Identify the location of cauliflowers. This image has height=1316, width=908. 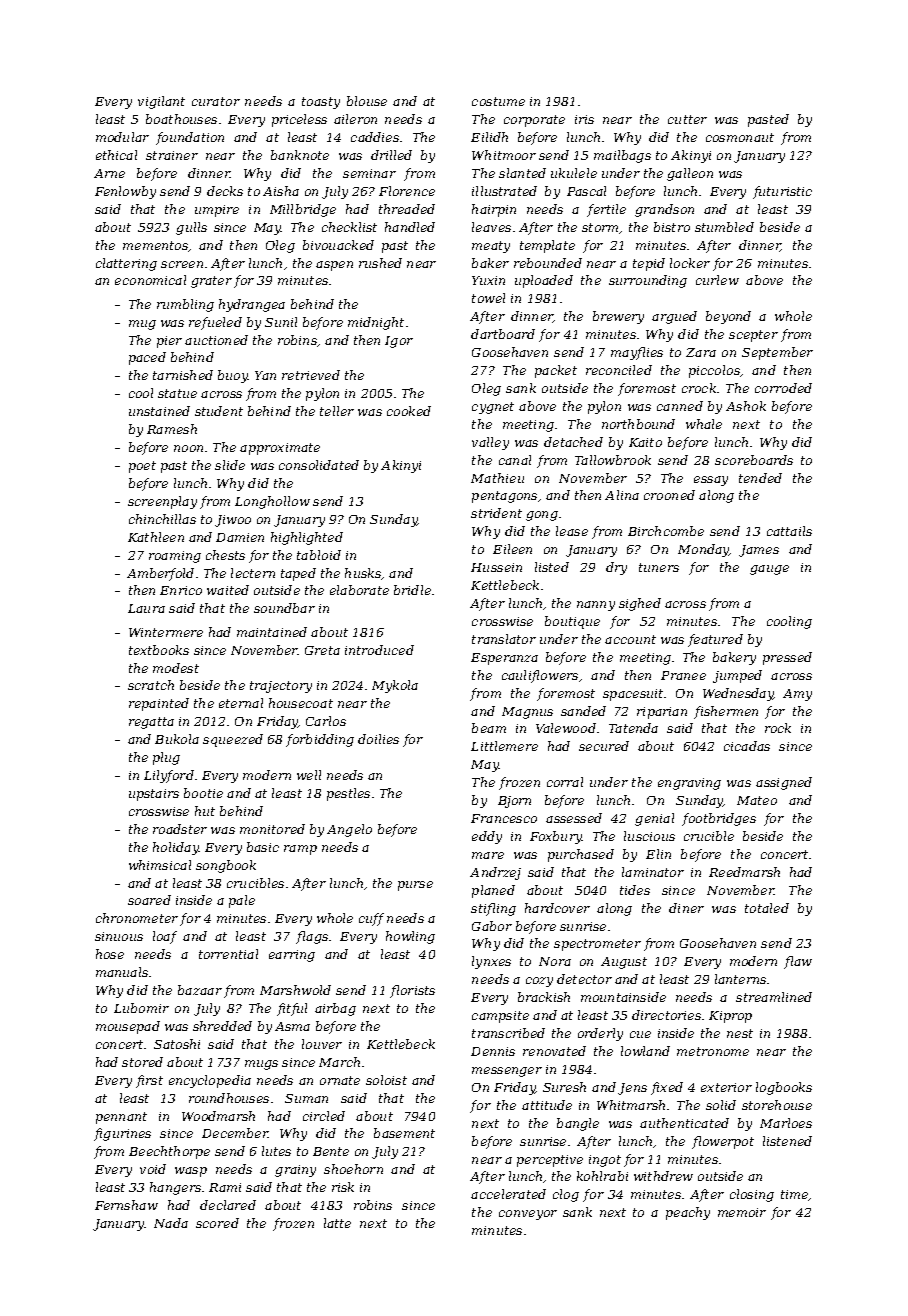
(540, 676).
